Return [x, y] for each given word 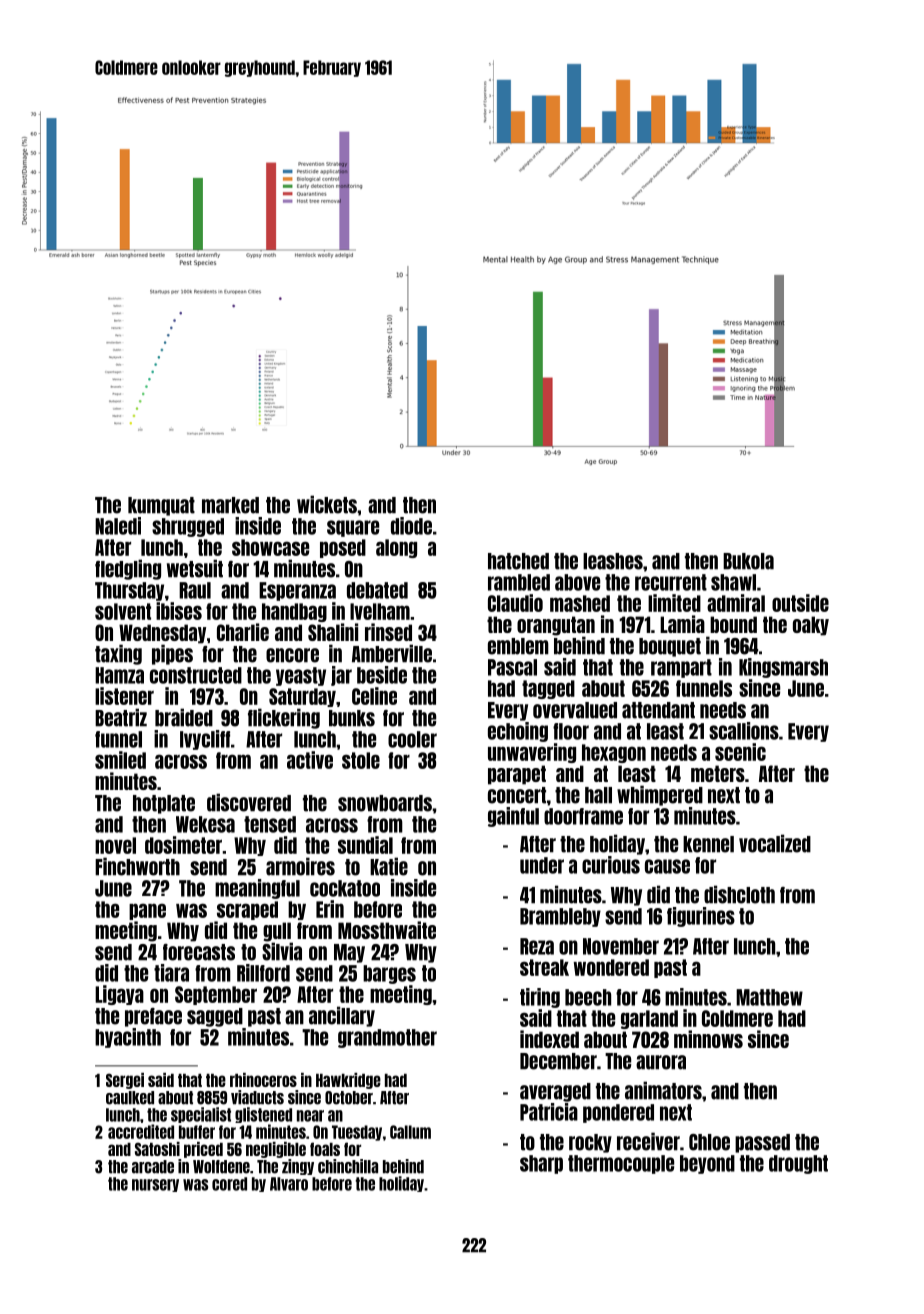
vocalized [775, 843]
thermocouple [621, 1164]
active [310, 760]
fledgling [128, 569]
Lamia [682, 624]
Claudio [515, 603]
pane [147, 911]
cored [229, 1184]
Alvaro [289, 1184]
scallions [744, 731]
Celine [374, 696]
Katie [389, 866]
